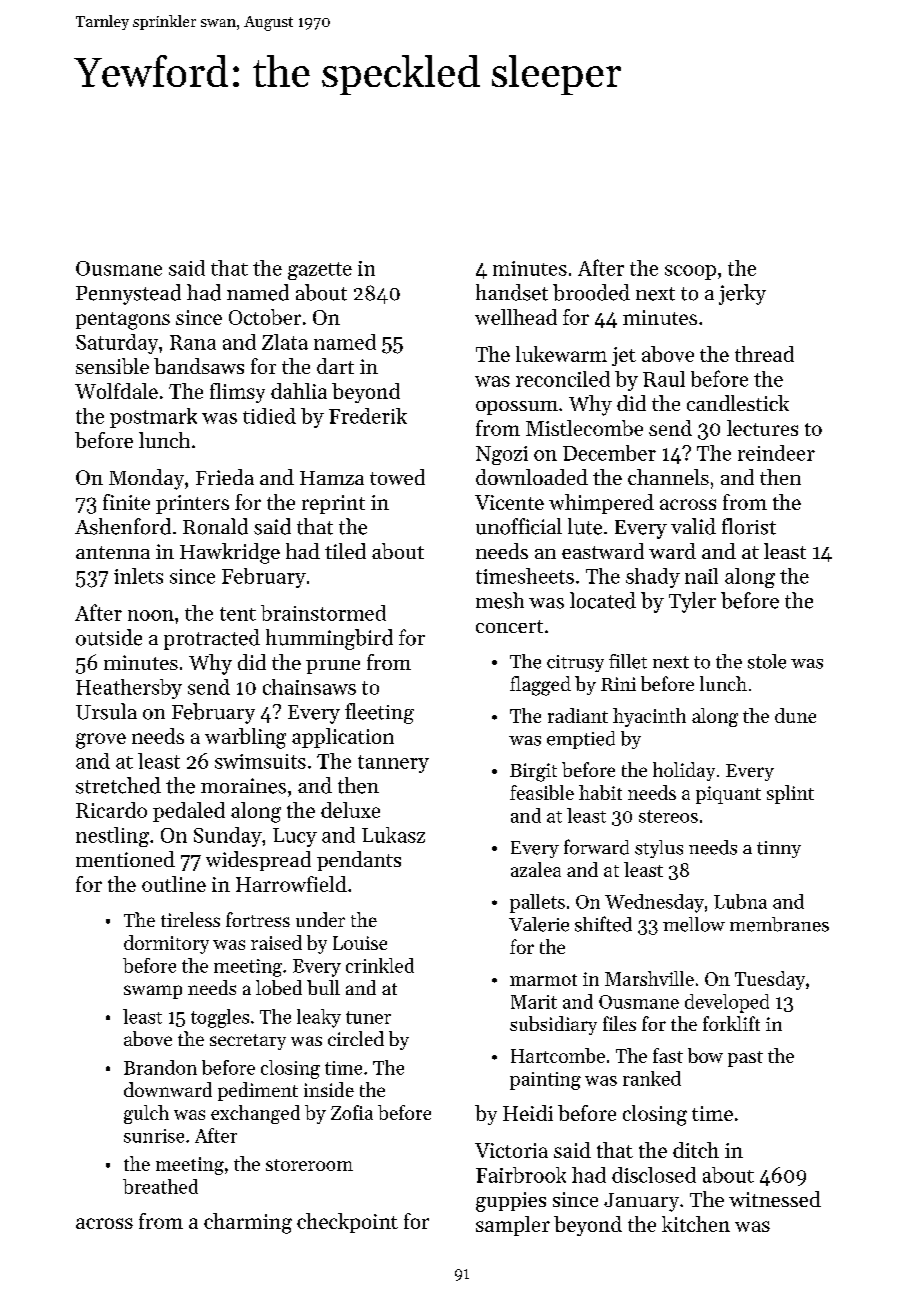 This screenshot has height=1316, width=908. What do you see at coordinates (543, 980) in the screenshot?
I see `marmot` at bounding box center [543, 980].
